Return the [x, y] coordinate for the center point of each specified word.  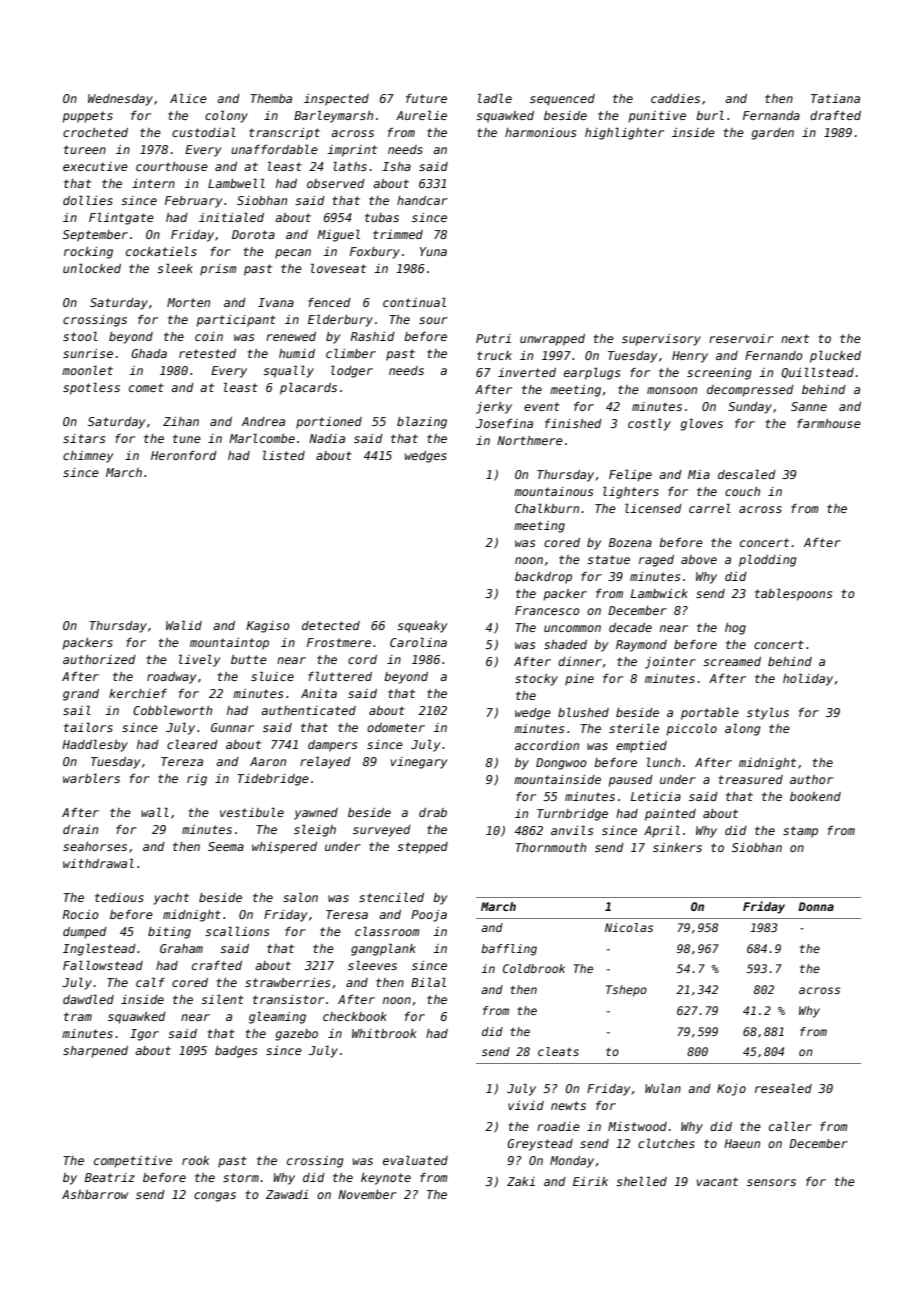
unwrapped [552, 340]
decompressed [750, 391]
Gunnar [232, 727]
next [795, 338]
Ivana [276, 302]
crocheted [95, 132]
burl [710, 115]
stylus [768, 713]
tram [78, 1016]
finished [573, 423]
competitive [133, 1162]
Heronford [184, 455]
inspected [336, 100]
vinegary [419, 763]
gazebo [296, 1035]
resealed [783, 1088]
